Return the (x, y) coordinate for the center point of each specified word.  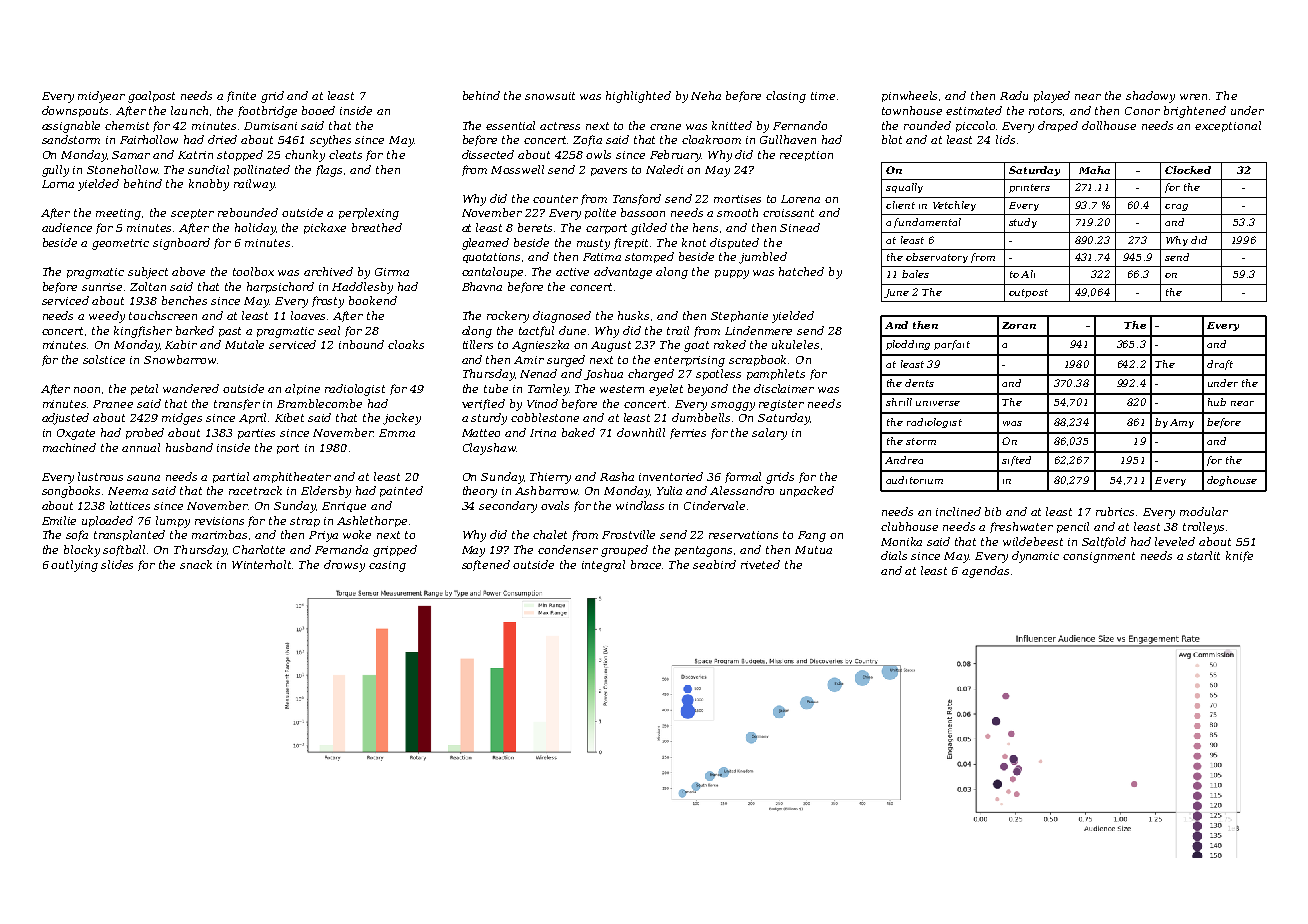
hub (1217, 402)
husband (189, 447)
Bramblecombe (319, 403)
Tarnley (549, 390)
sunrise (102, 287)
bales (915, 274)
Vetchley (954, 206)
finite (241, 96)
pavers (609, 172)
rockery (508, 317)
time (823, 96)
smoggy (733, 406)
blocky (82, 551)
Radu (1014, 95)
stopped (240, 155)
